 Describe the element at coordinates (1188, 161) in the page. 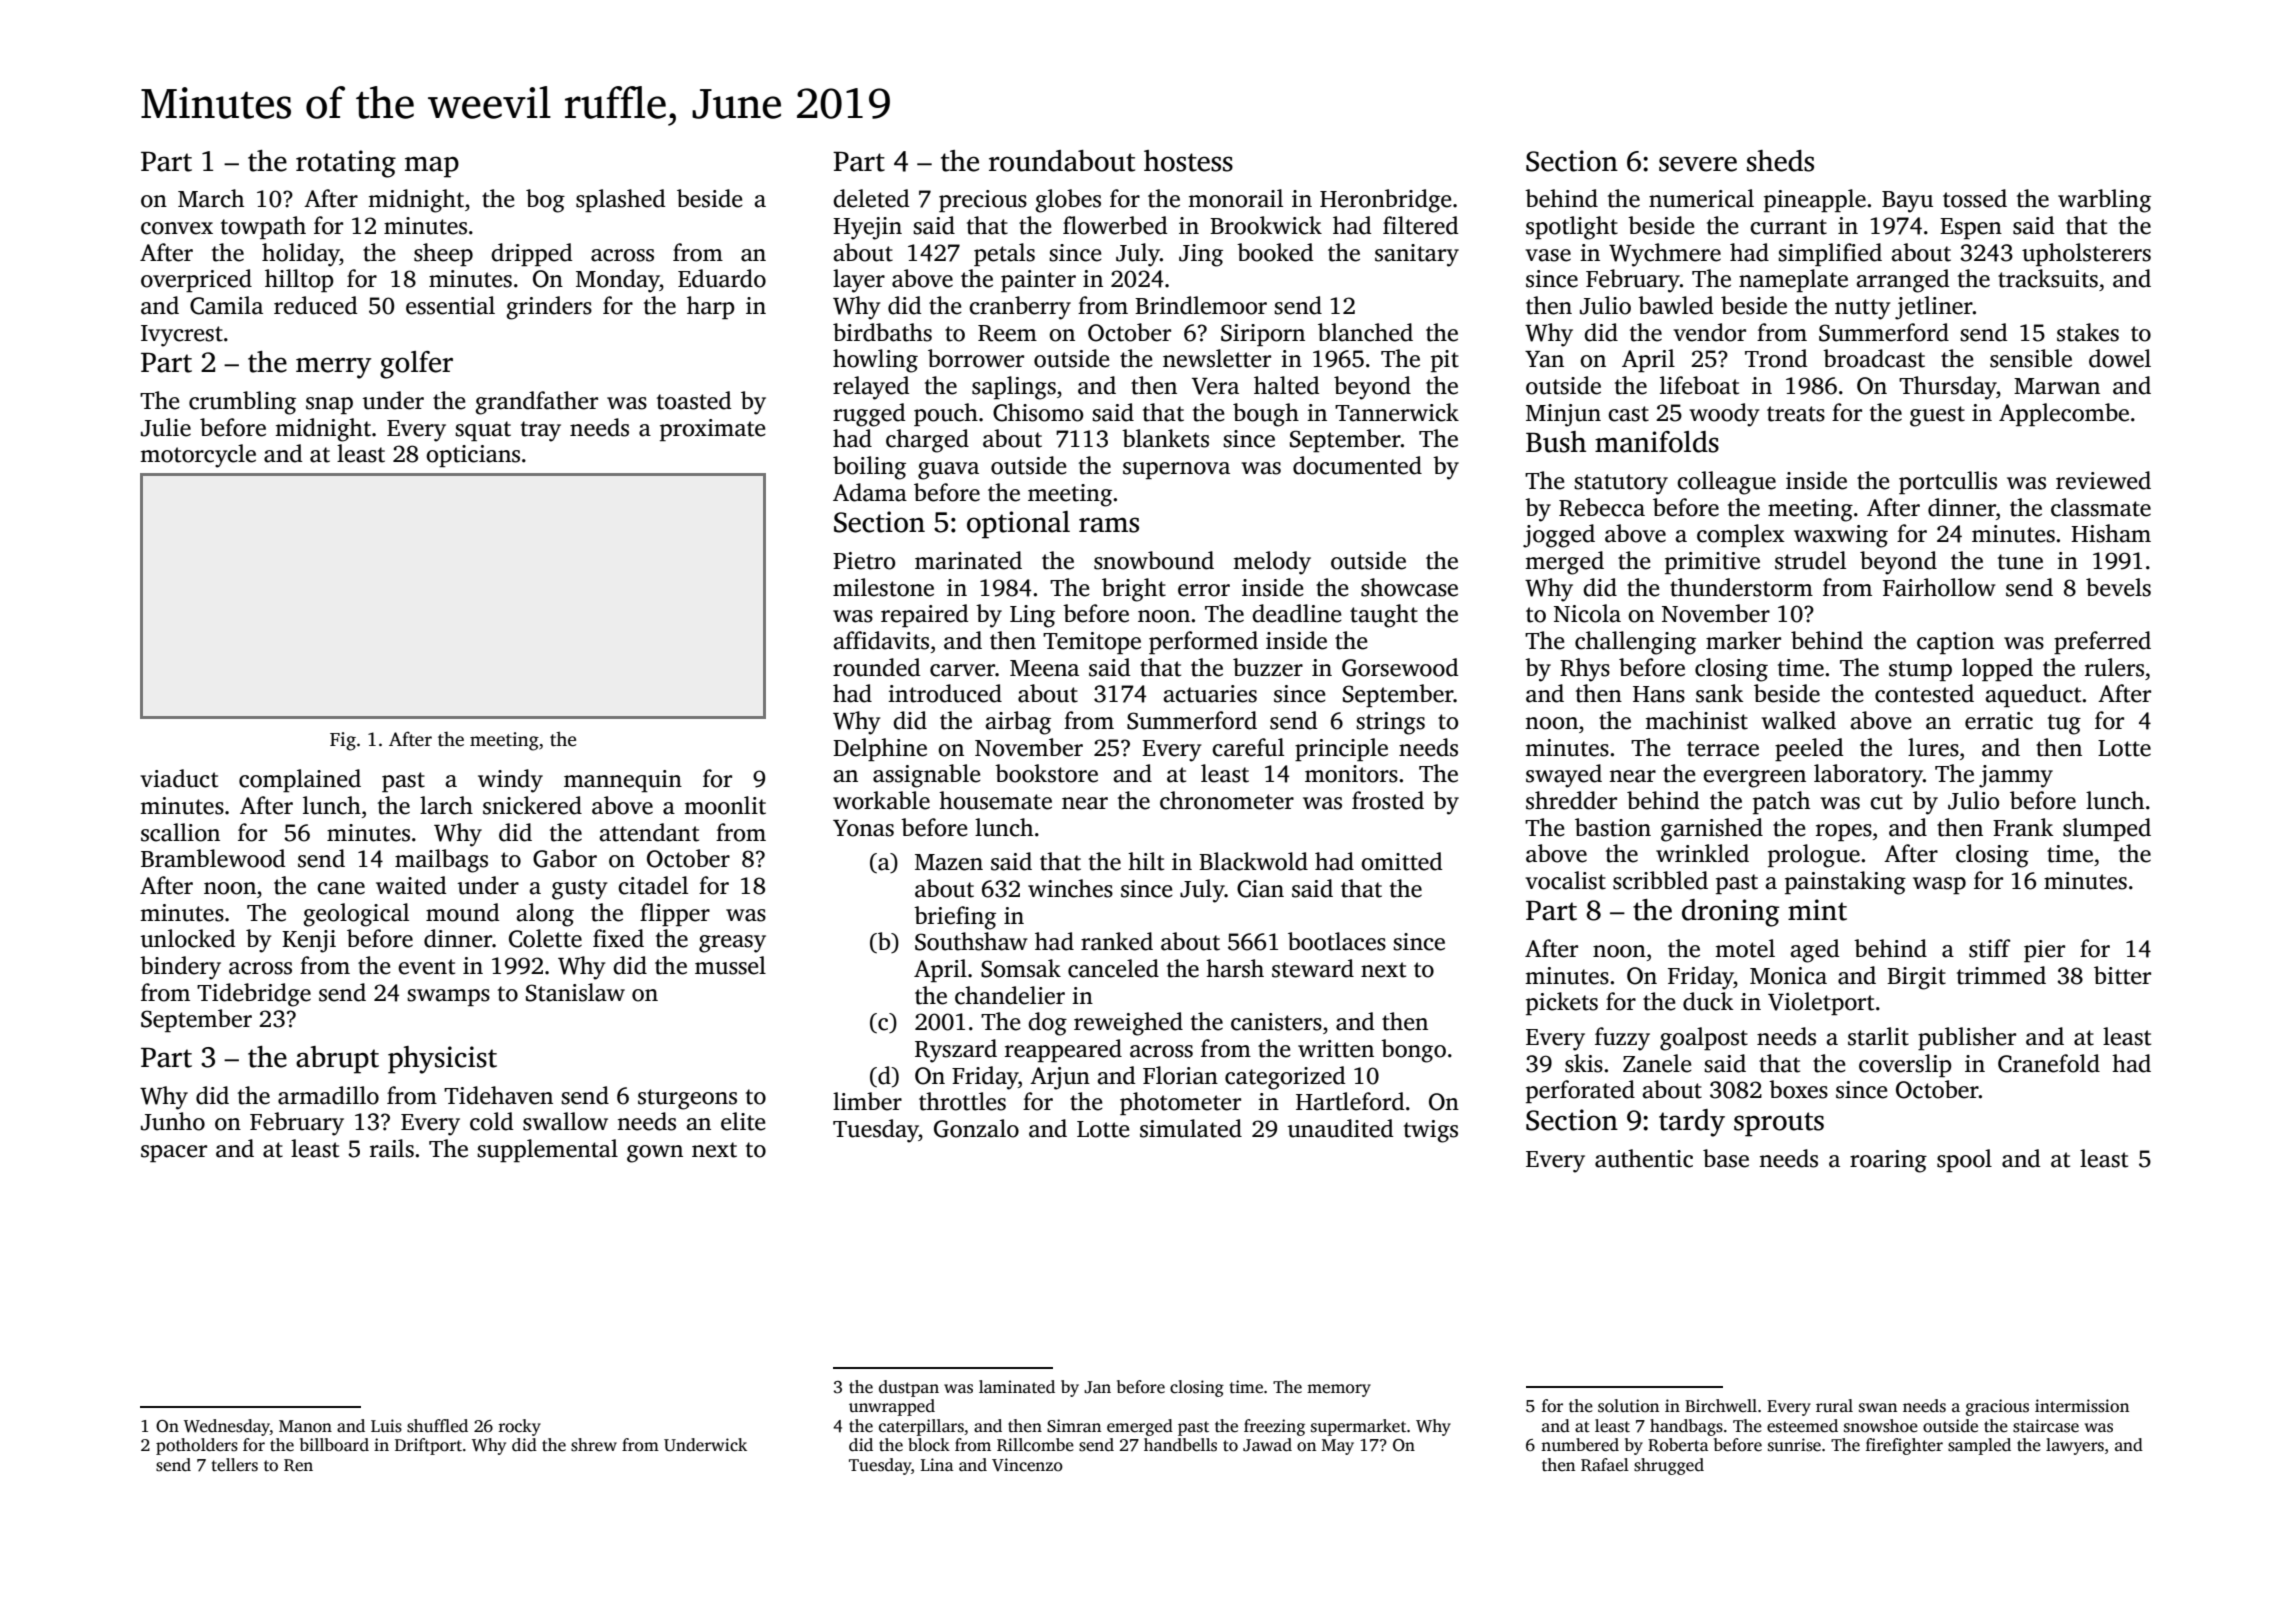

I see `hostess` at that location.
